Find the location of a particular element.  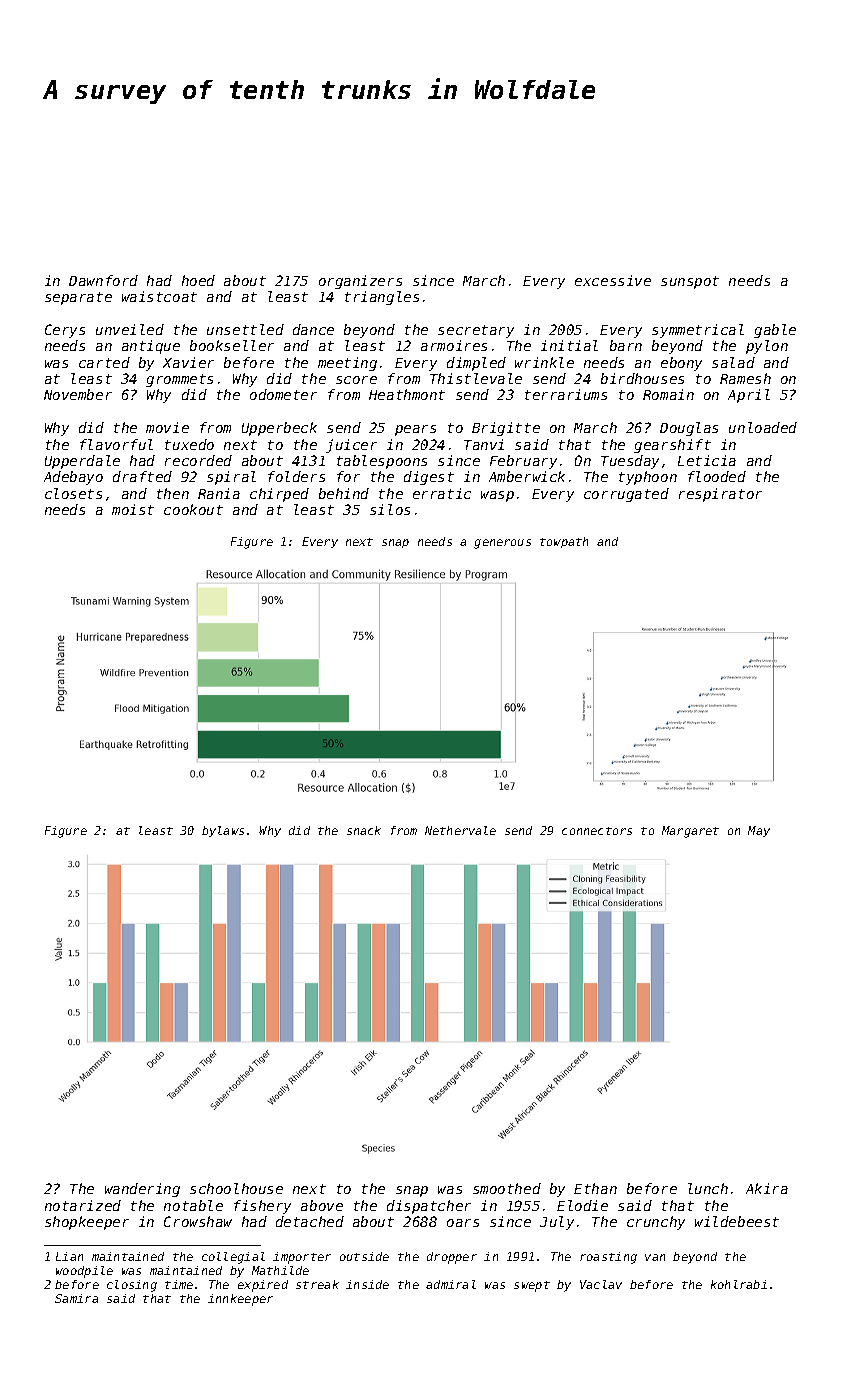

Heathmont is located at coordinates (407, 394).
